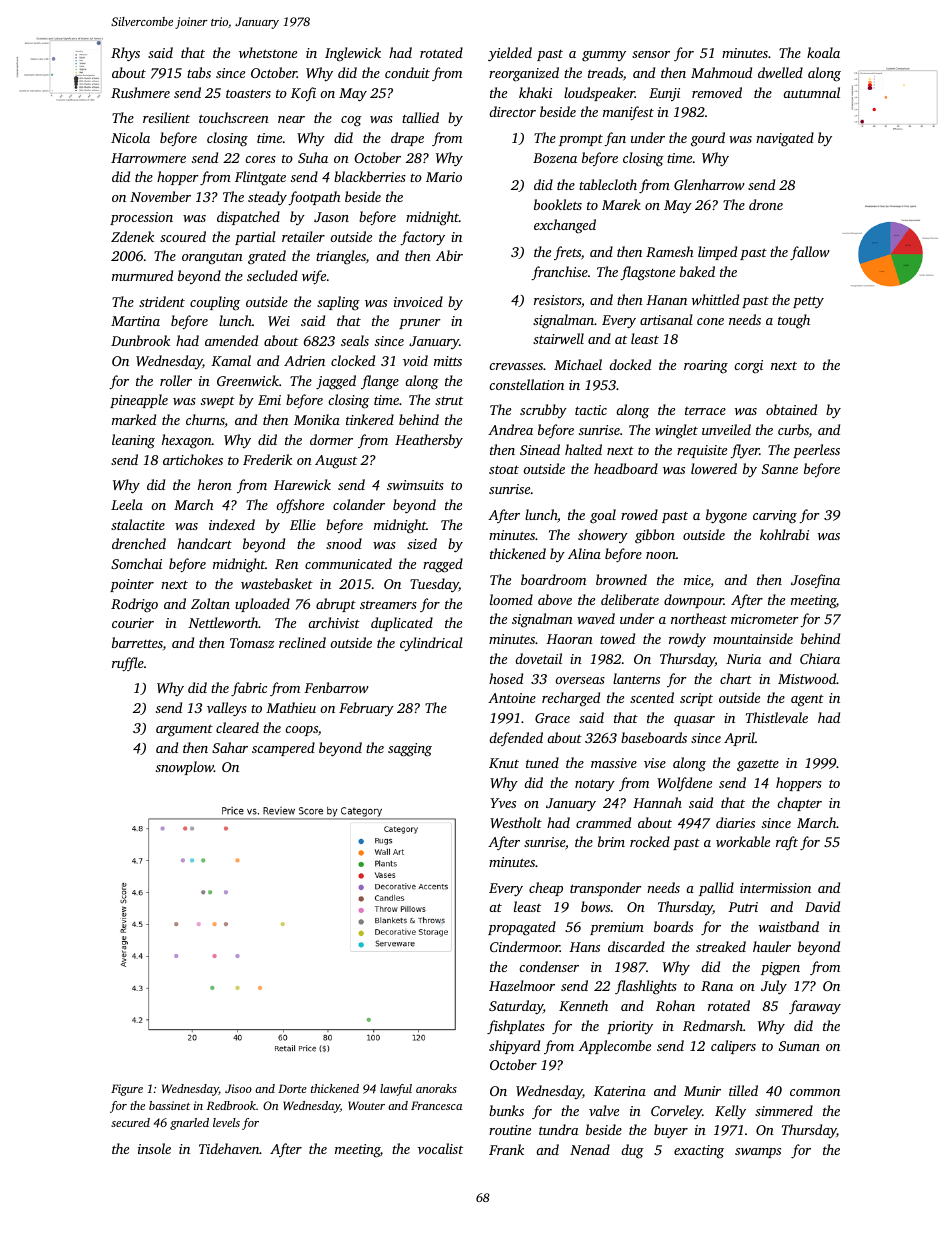 The width and height of the document is (952, 1233). What do you see at coordinates (232, 524) in the document?
I see `indexed` at bounding box center [232, 524].
